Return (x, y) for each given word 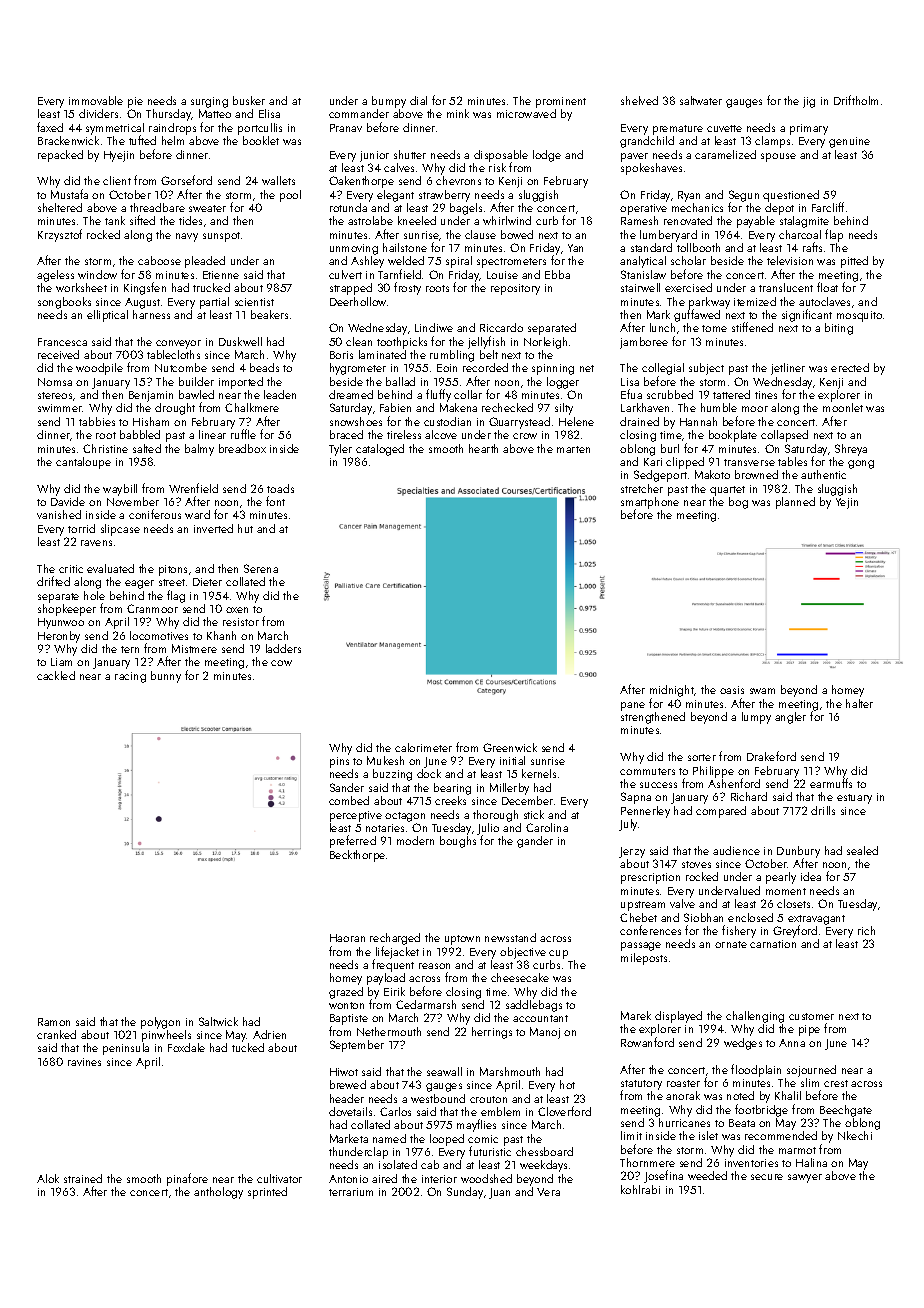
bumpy (389, 102)
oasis (732, 690)
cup (558, 954)
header (347, 1098)
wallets (278, 180)
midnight (672, 691)
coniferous (155, 514)
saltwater (701, 100)
